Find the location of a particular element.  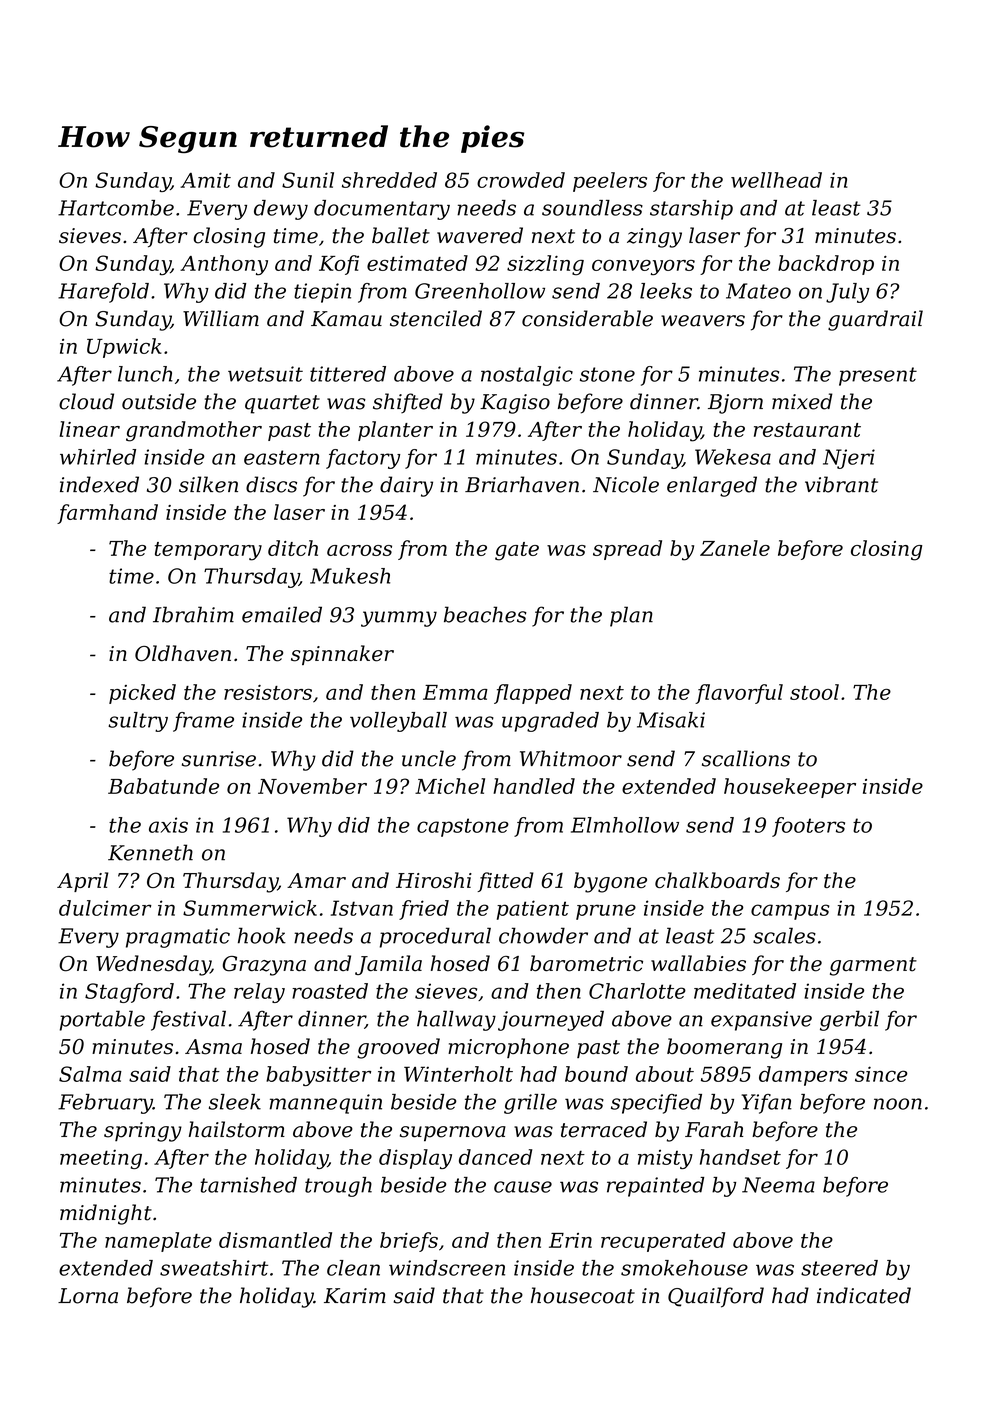

scallions is located at coordinates (746, 758).
